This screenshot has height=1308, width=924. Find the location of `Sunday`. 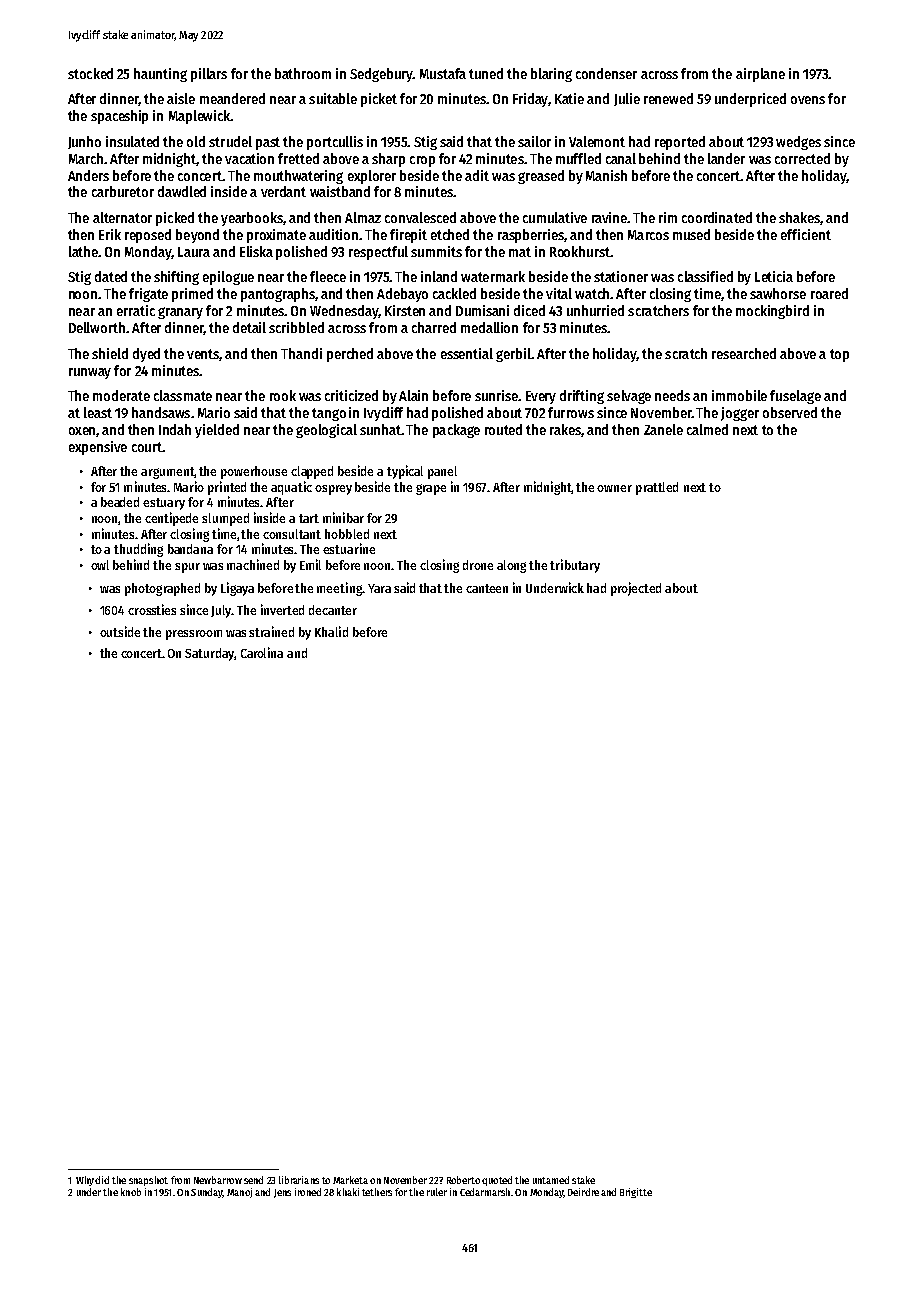

Sunday is located at coordinates (207, 1193).
